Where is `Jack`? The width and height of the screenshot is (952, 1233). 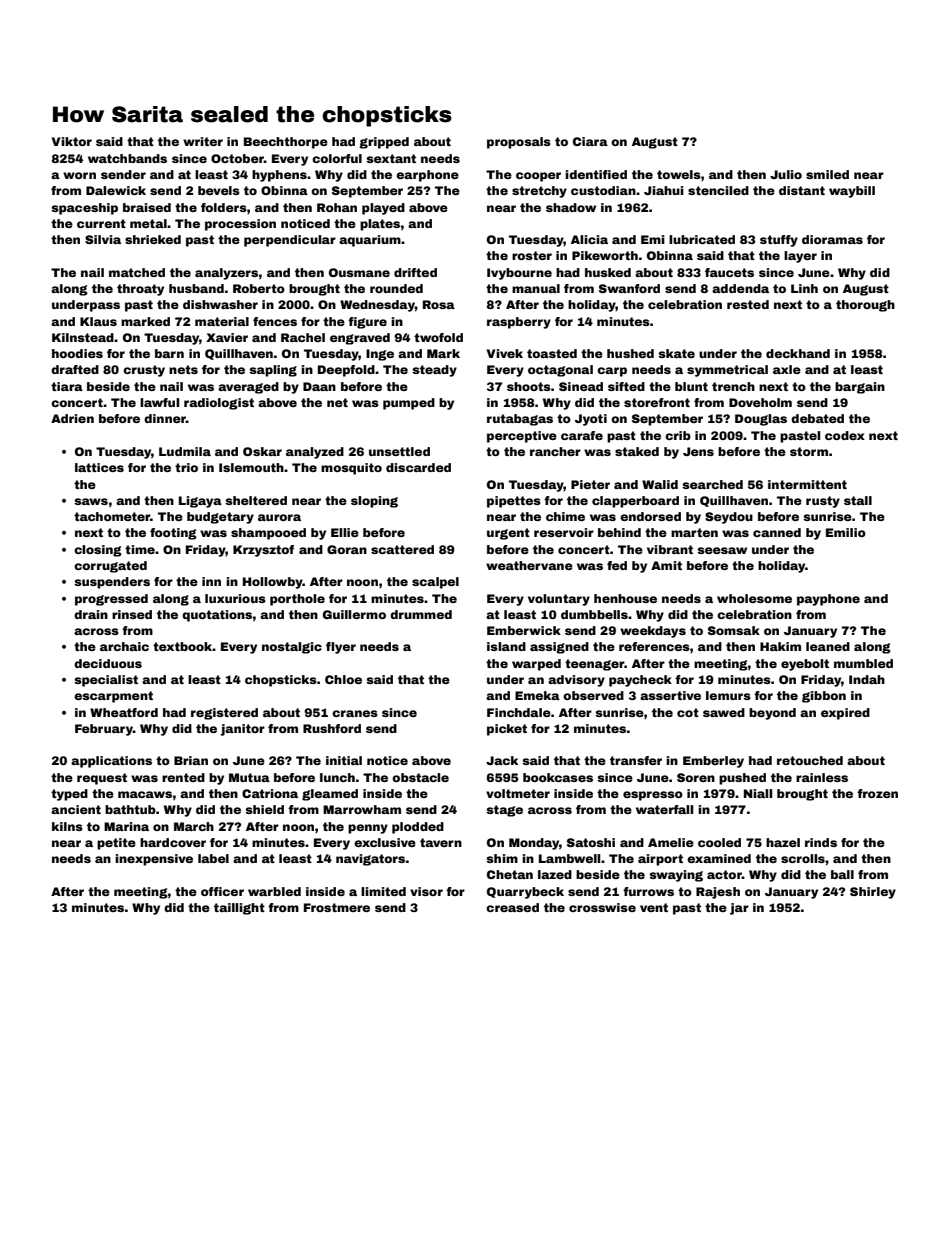 Jack is located at coordinates (502, 760).
